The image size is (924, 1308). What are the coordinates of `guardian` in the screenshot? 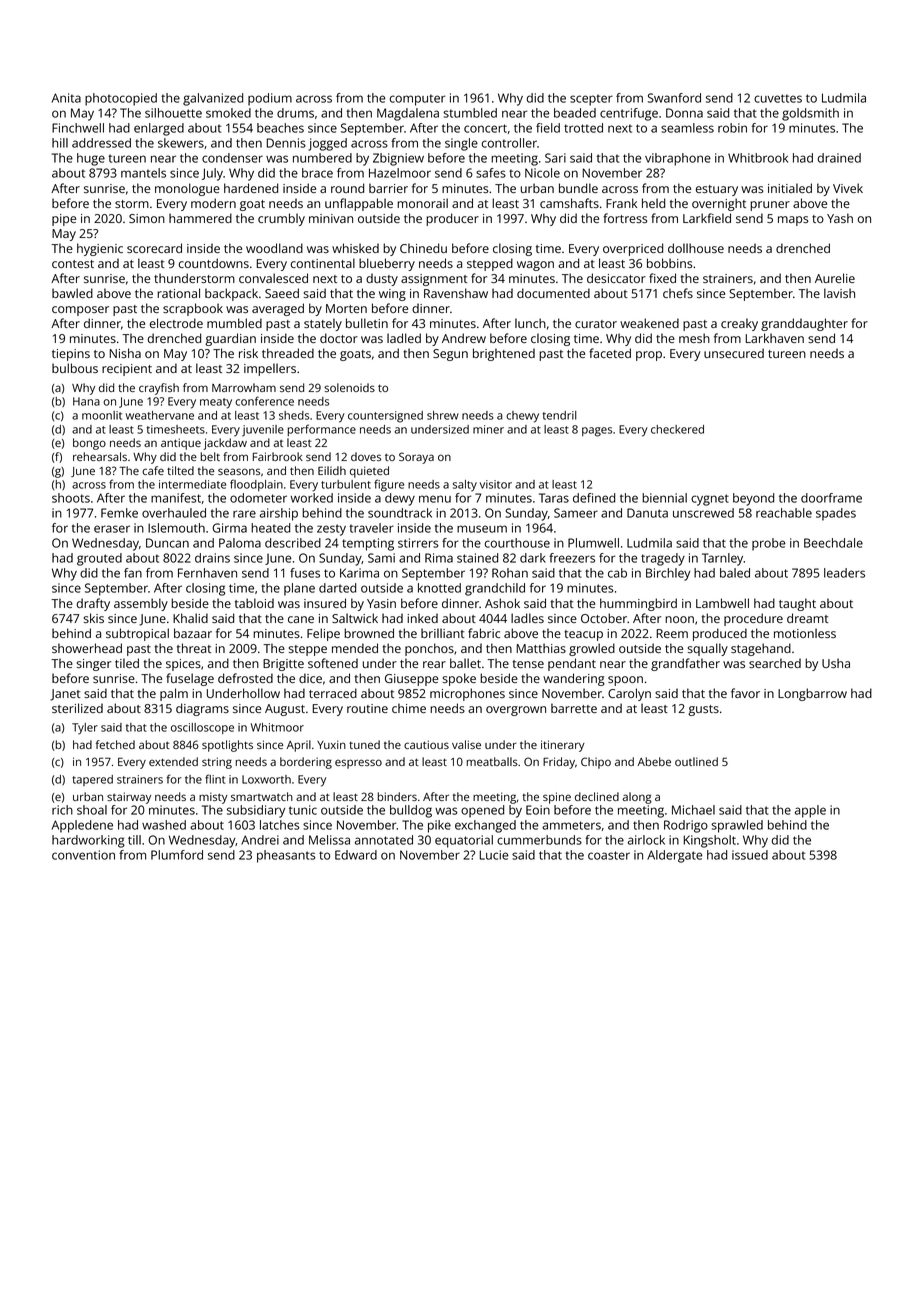 It's located at (230, 339).
